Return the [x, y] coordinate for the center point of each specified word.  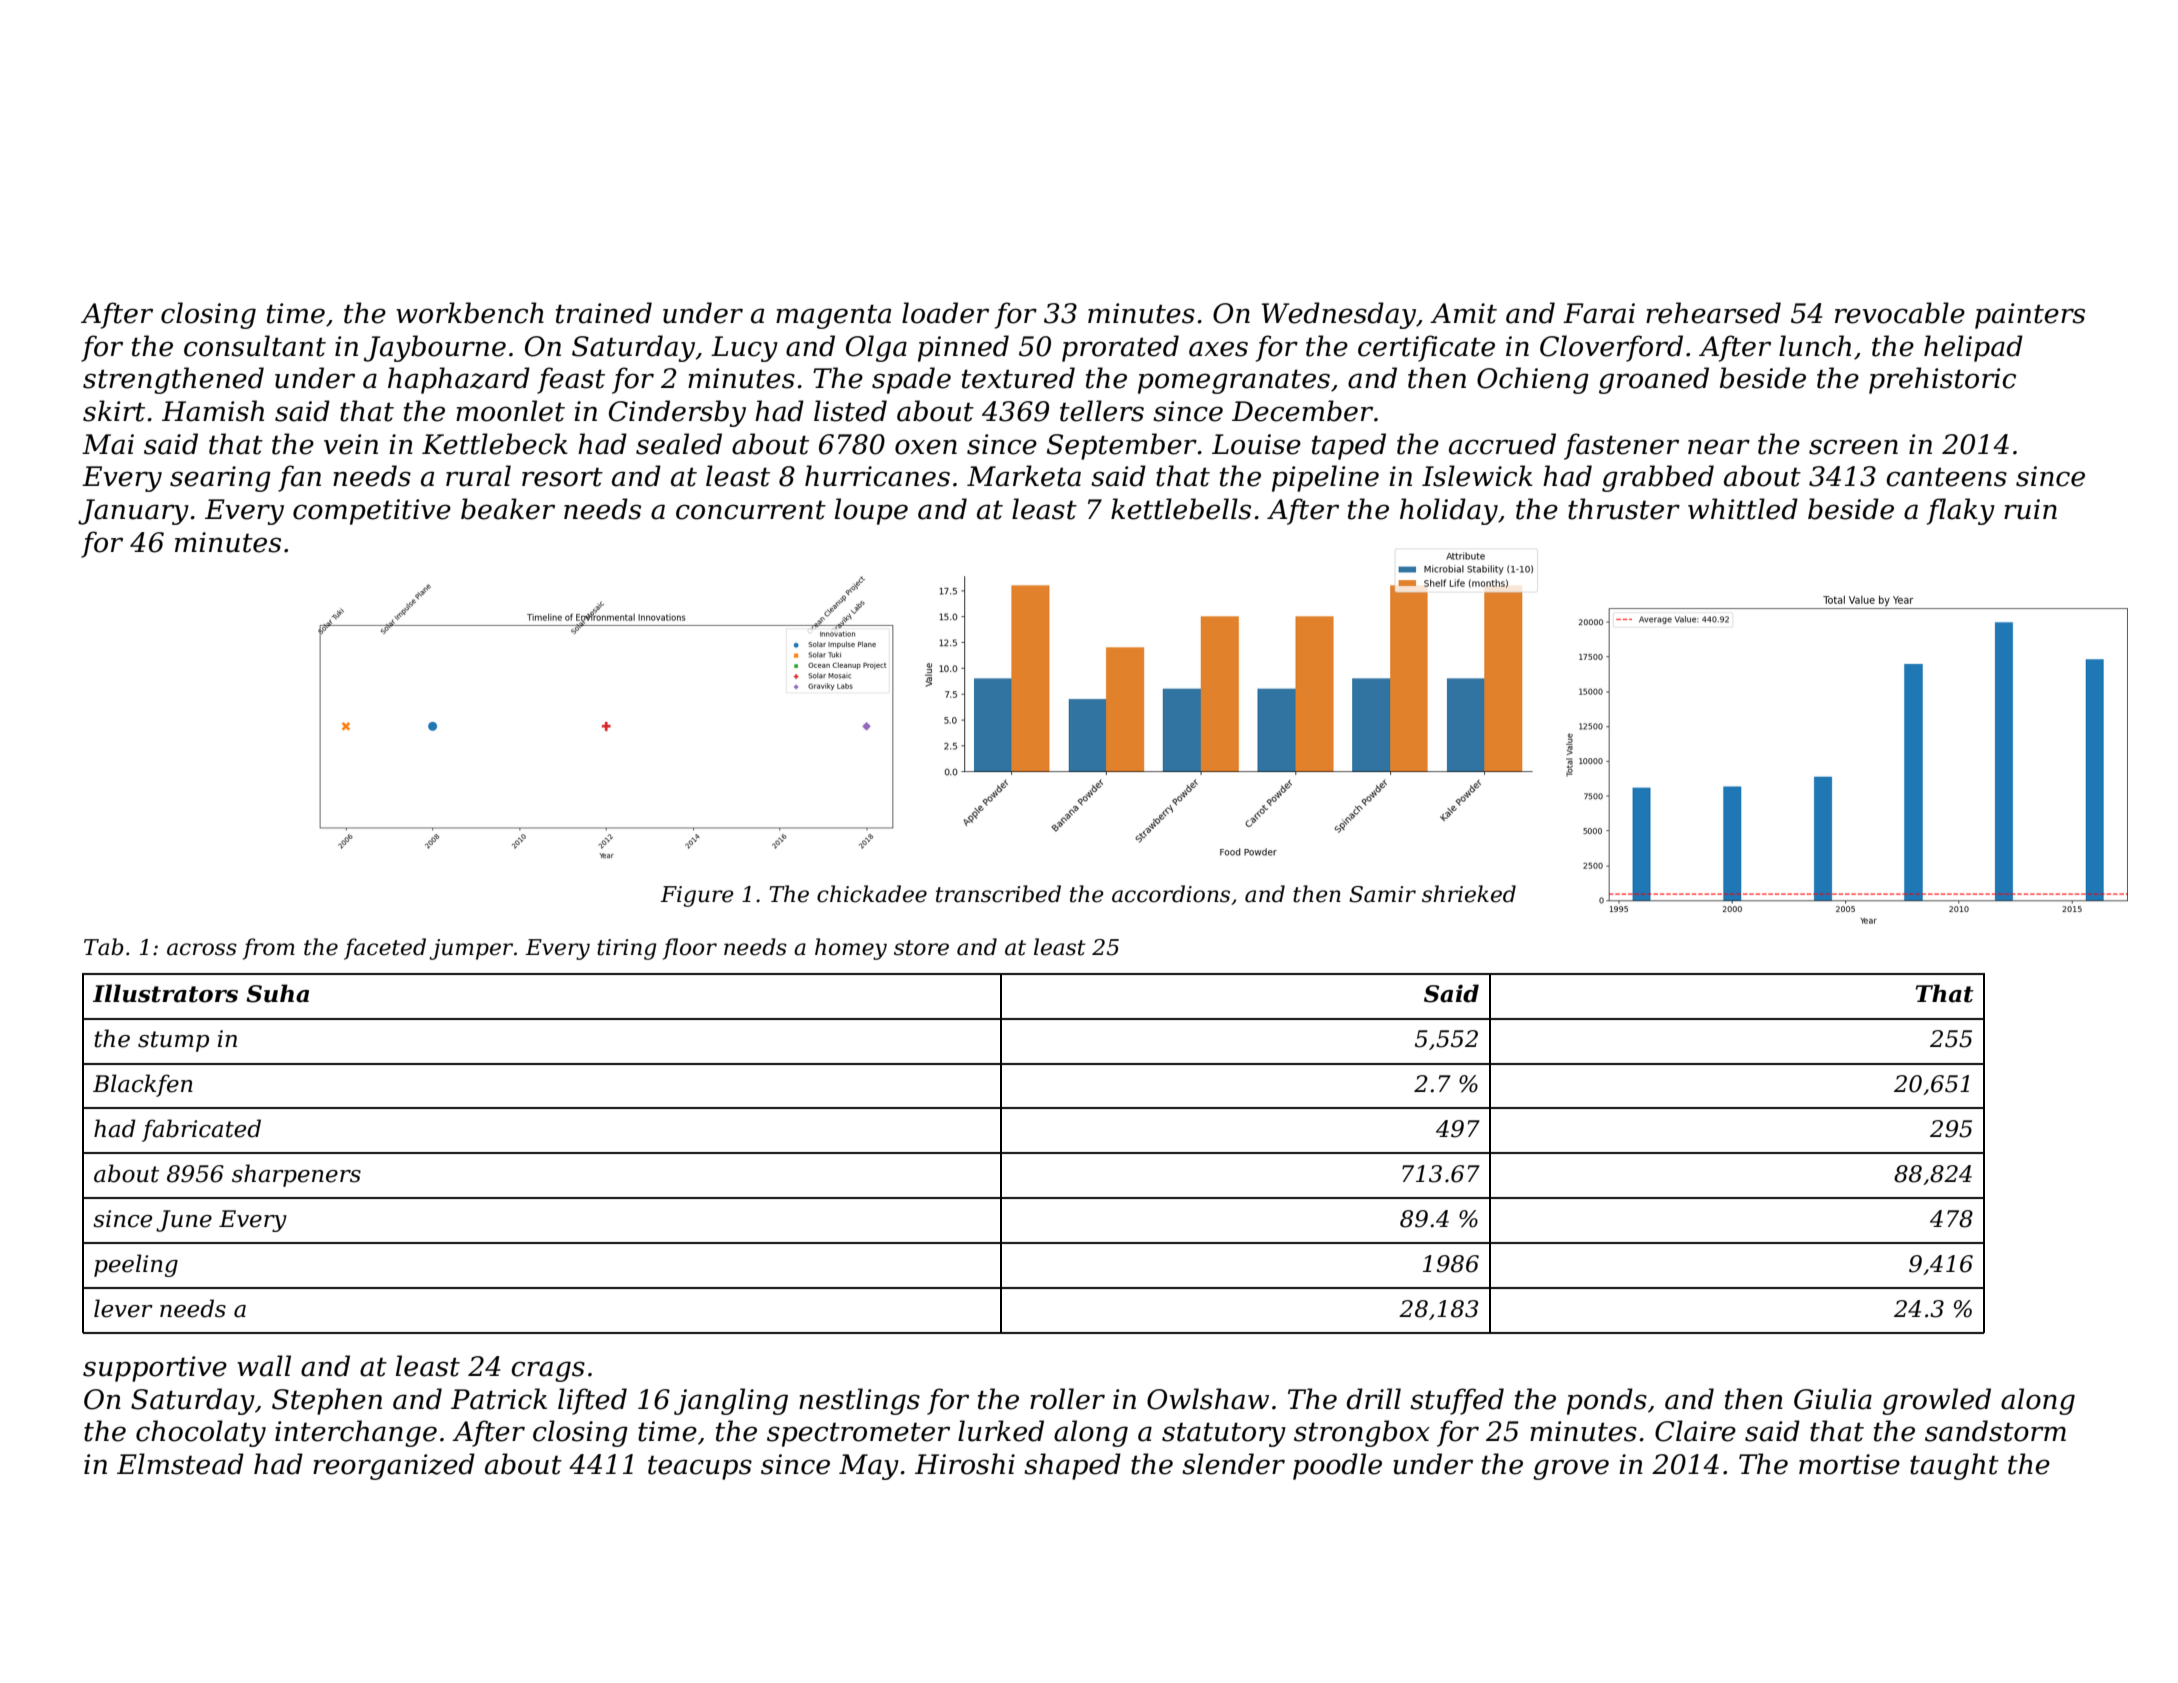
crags [548, 1371]
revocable [1900, 313]
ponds [1607, 1401]
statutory [1224, 1434]
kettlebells [1181, 509]
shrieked [1469, 894]
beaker [508, 509]
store [921, 948]
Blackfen [143, 1085]
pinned [963, 348]
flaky [1961, 511]
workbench [470, 313]
